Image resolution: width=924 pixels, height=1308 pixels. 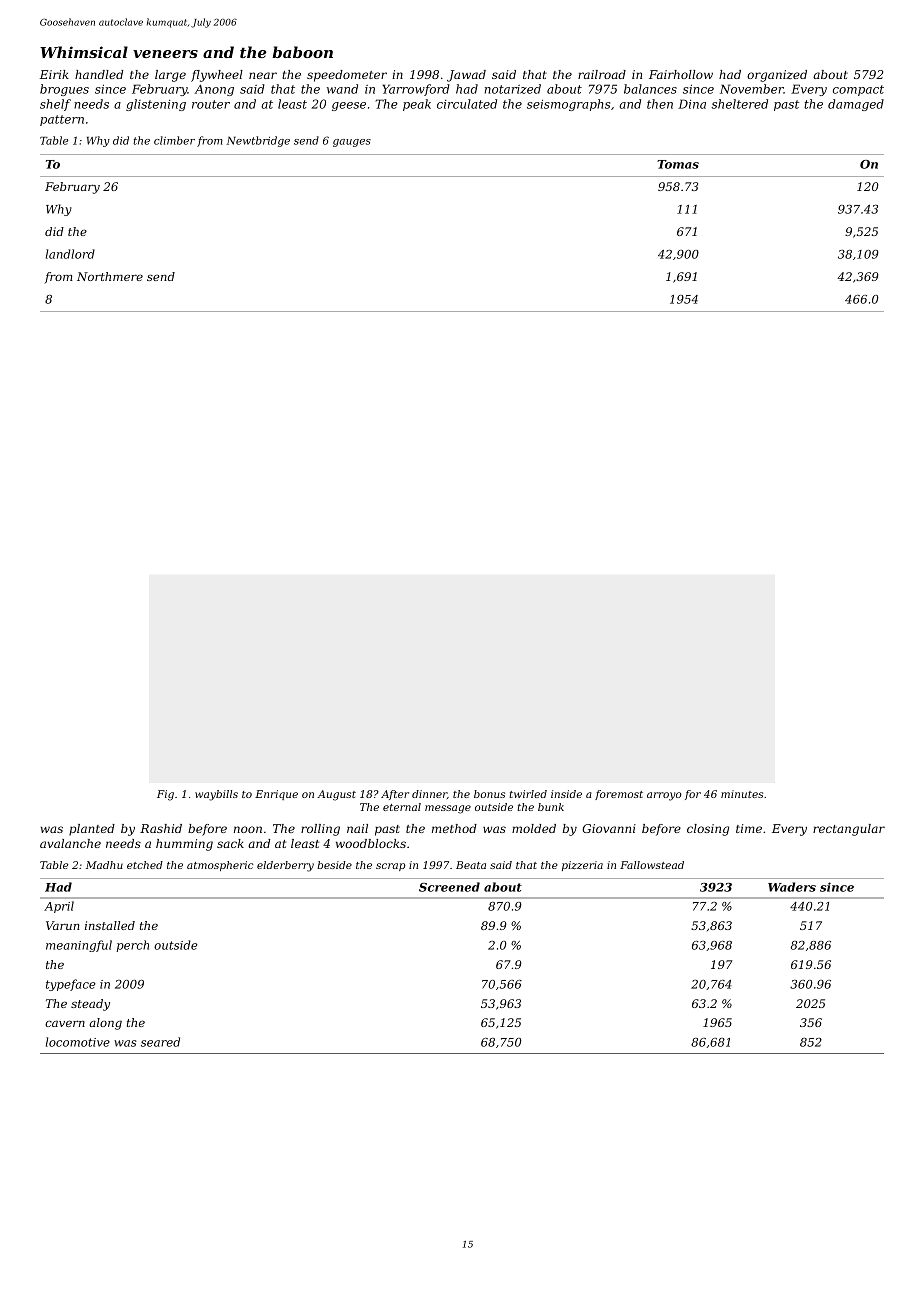 I want to click on August, so click(x=336, y=795).
